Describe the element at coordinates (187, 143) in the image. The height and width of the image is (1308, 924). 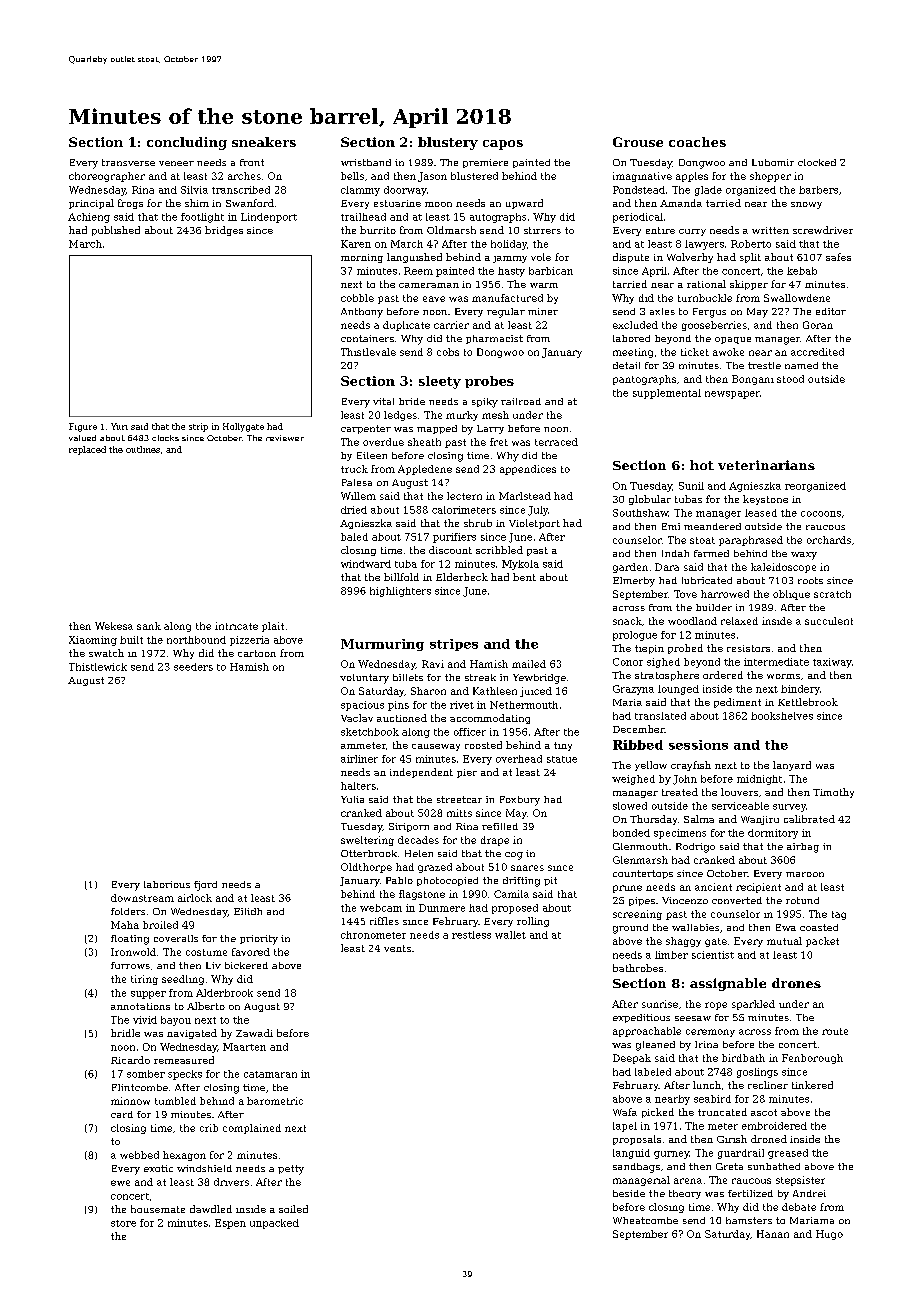
I see `concluding` at that location.
